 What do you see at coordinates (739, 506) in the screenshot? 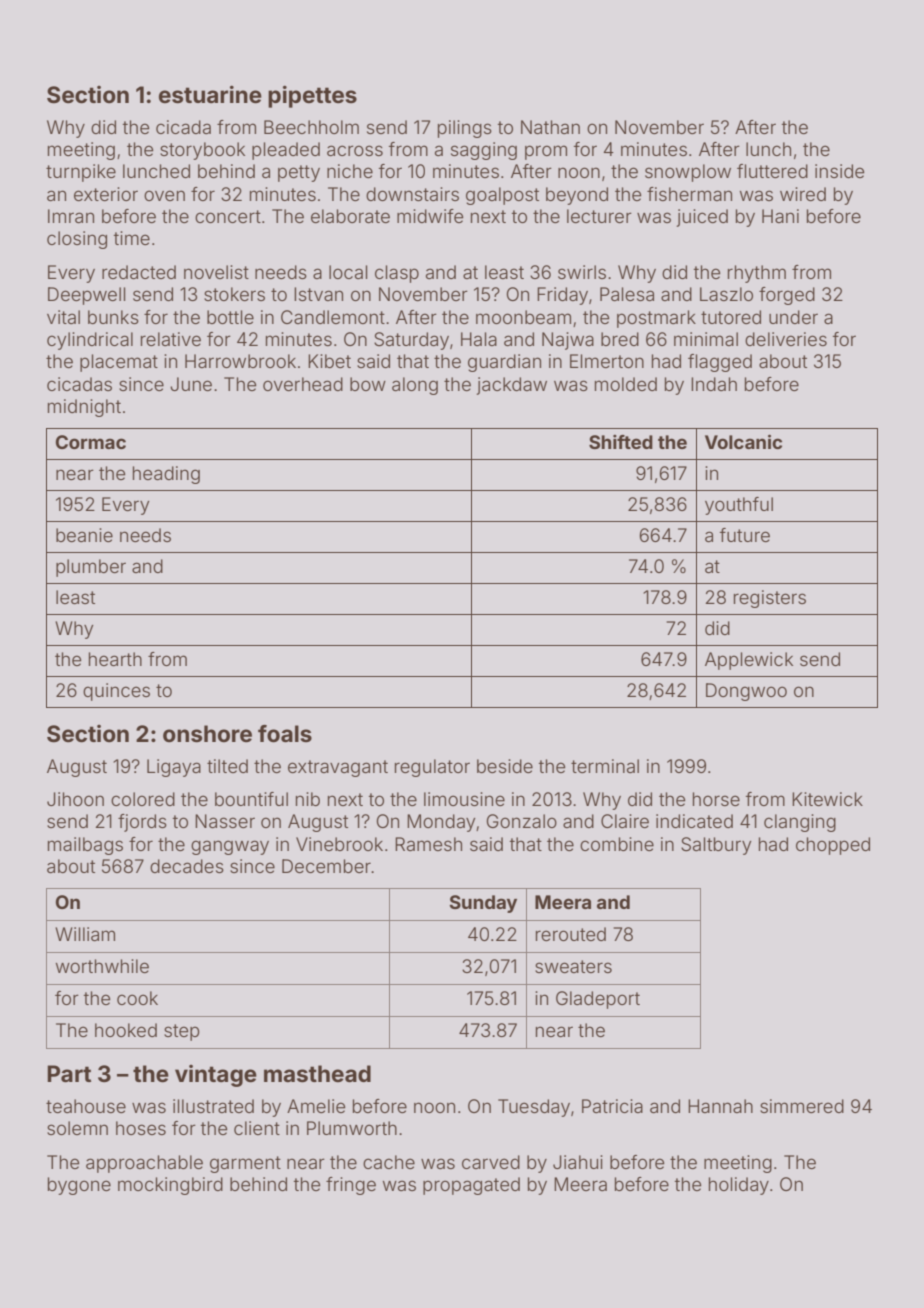
I see `youthful` at bounding box center [739, 506].
